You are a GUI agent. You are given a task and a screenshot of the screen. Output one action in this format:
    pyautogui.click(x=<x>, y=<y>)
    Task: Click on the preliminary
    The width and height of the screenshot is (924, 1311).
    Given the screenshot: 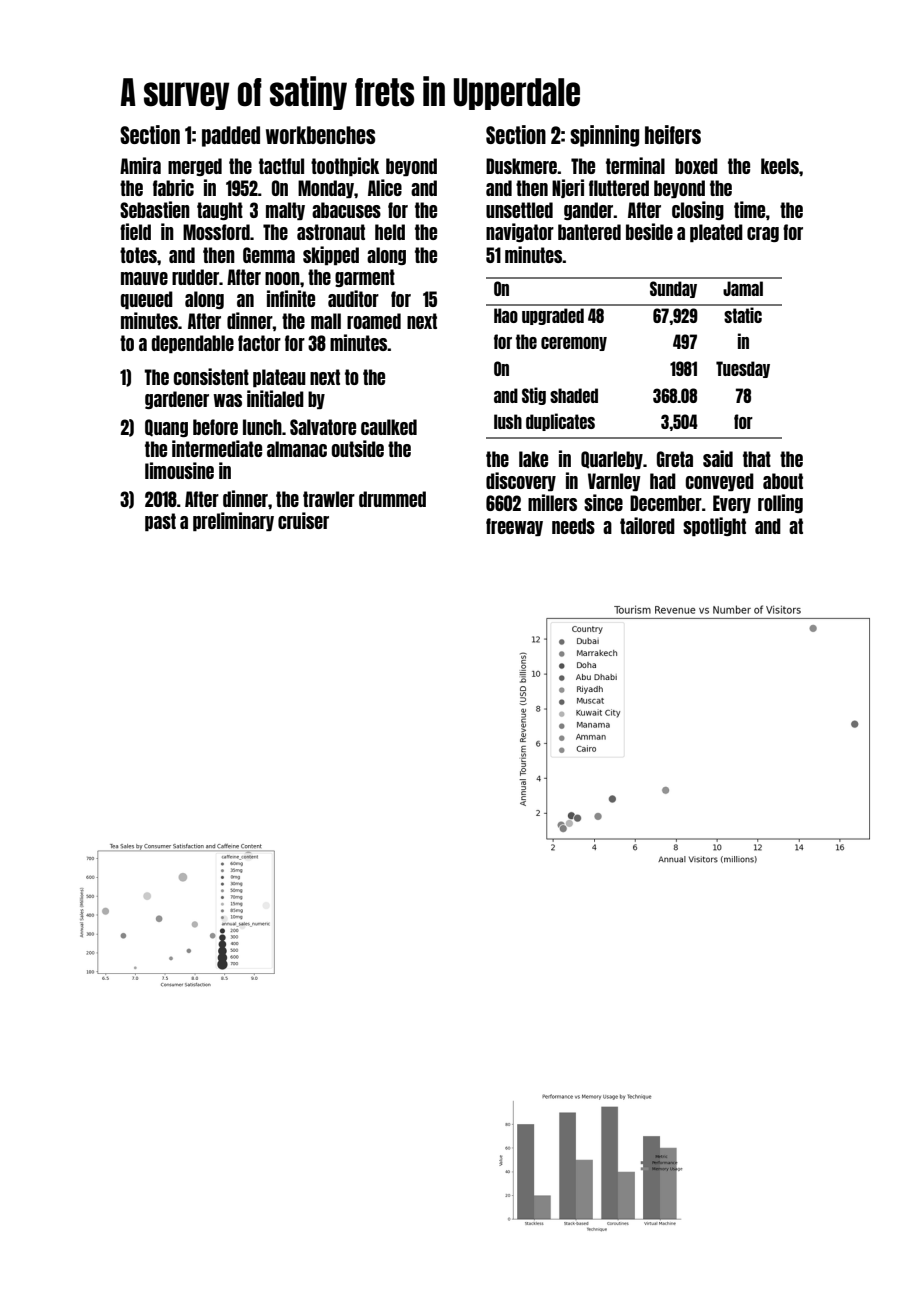 What is the action you would take?
    pyautogui.click(x=233, y=521)
